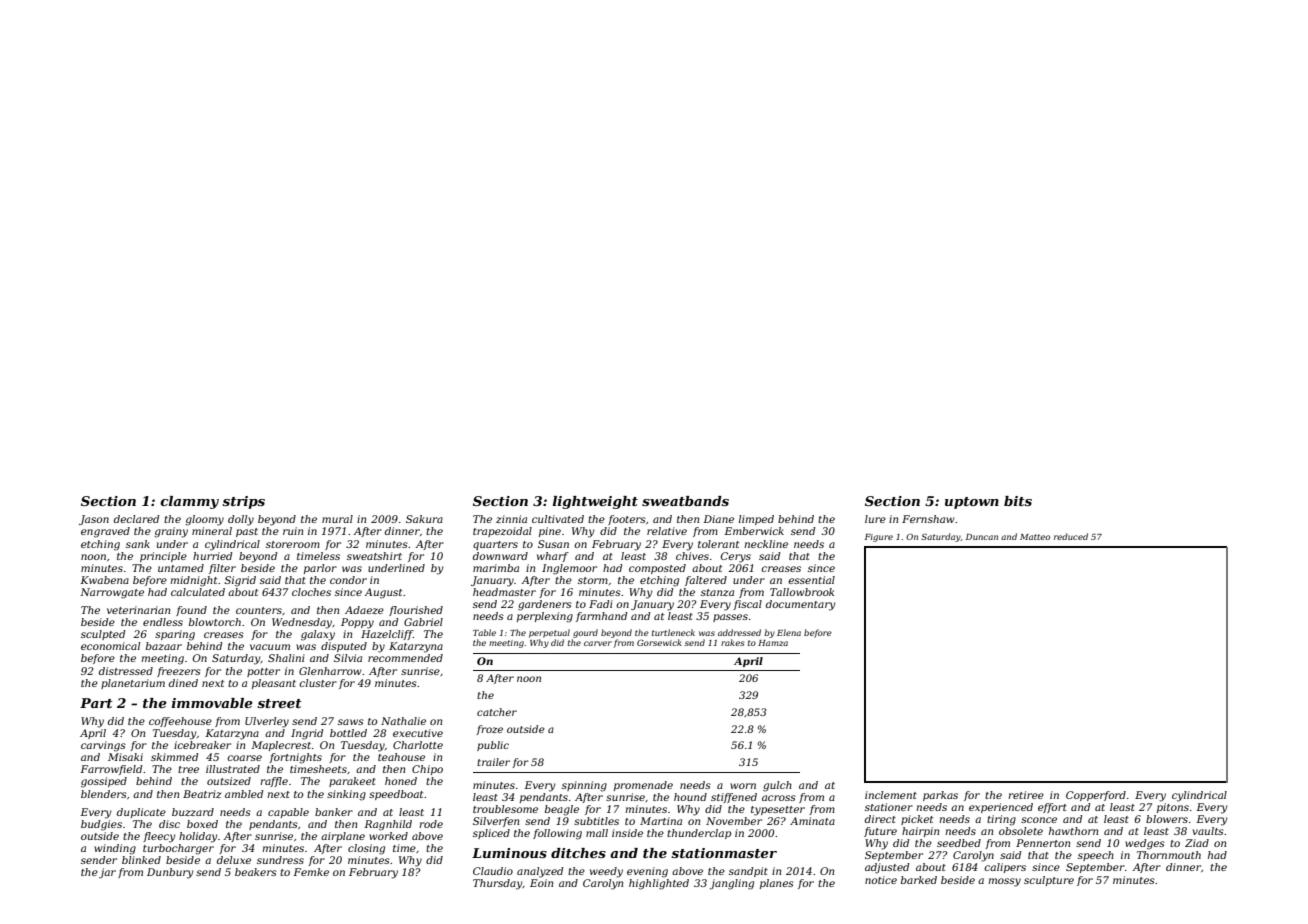 Image resolution: width=1308 pixels, height=924 pixels. I want to click on sculpture, so click(1049, 881).
